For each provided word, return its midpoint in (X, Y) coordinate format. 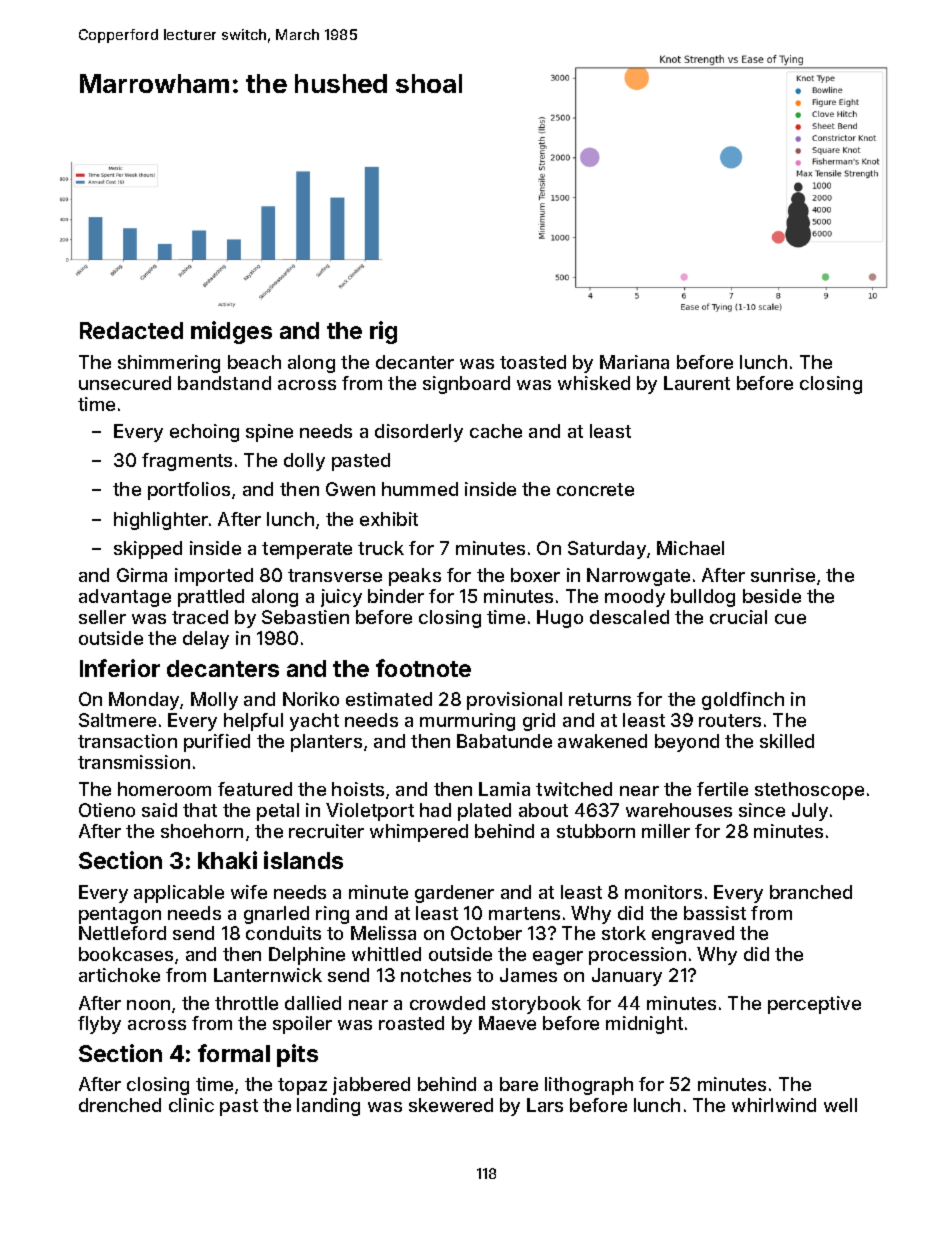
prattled (211, 598)
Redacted (131, 330)
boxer (535, 575)
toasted (533, 362)
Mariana (634, 362)
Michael (690, 548)
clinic (191, 1105)
